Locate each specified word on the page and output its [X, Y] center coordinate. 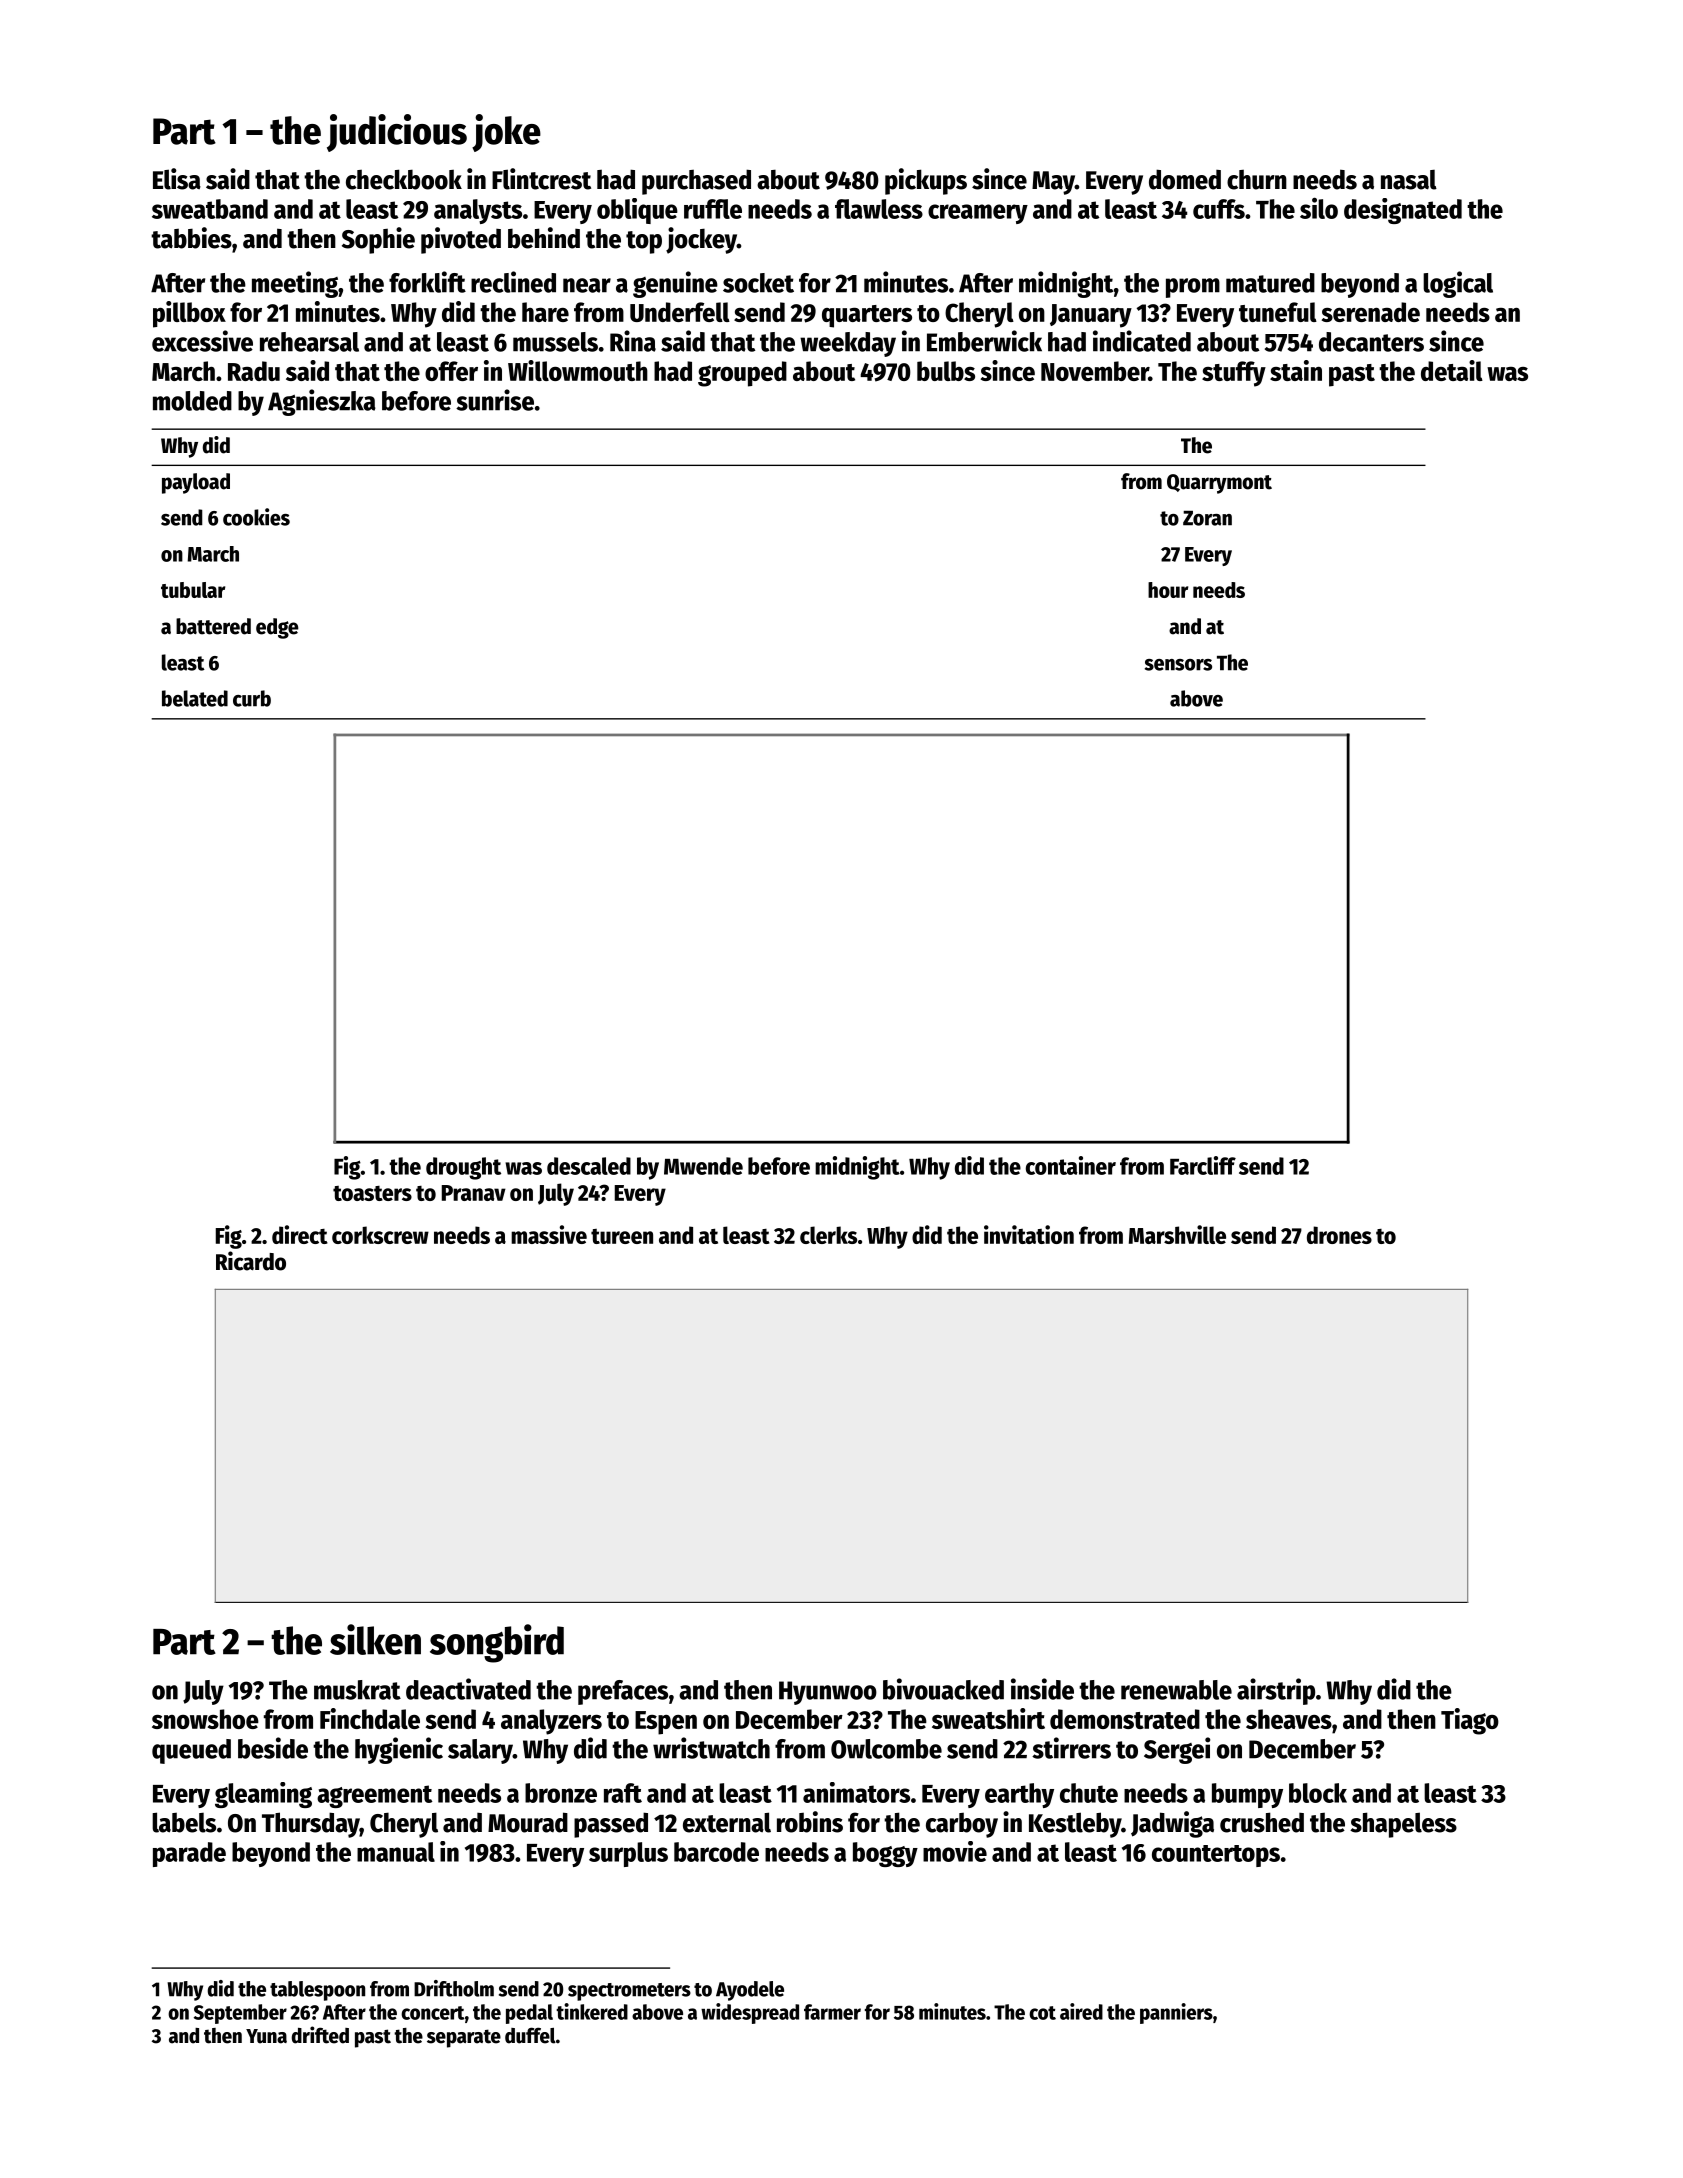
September [240, 2014]
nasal [1409, 180]
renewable [1176, 1690]
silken [375, 1639]
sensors [1178, 665]
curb [252, 698]
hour [1168, 590]
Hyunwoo [828, 1693]
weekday [848, 344]
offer [451, 371]
